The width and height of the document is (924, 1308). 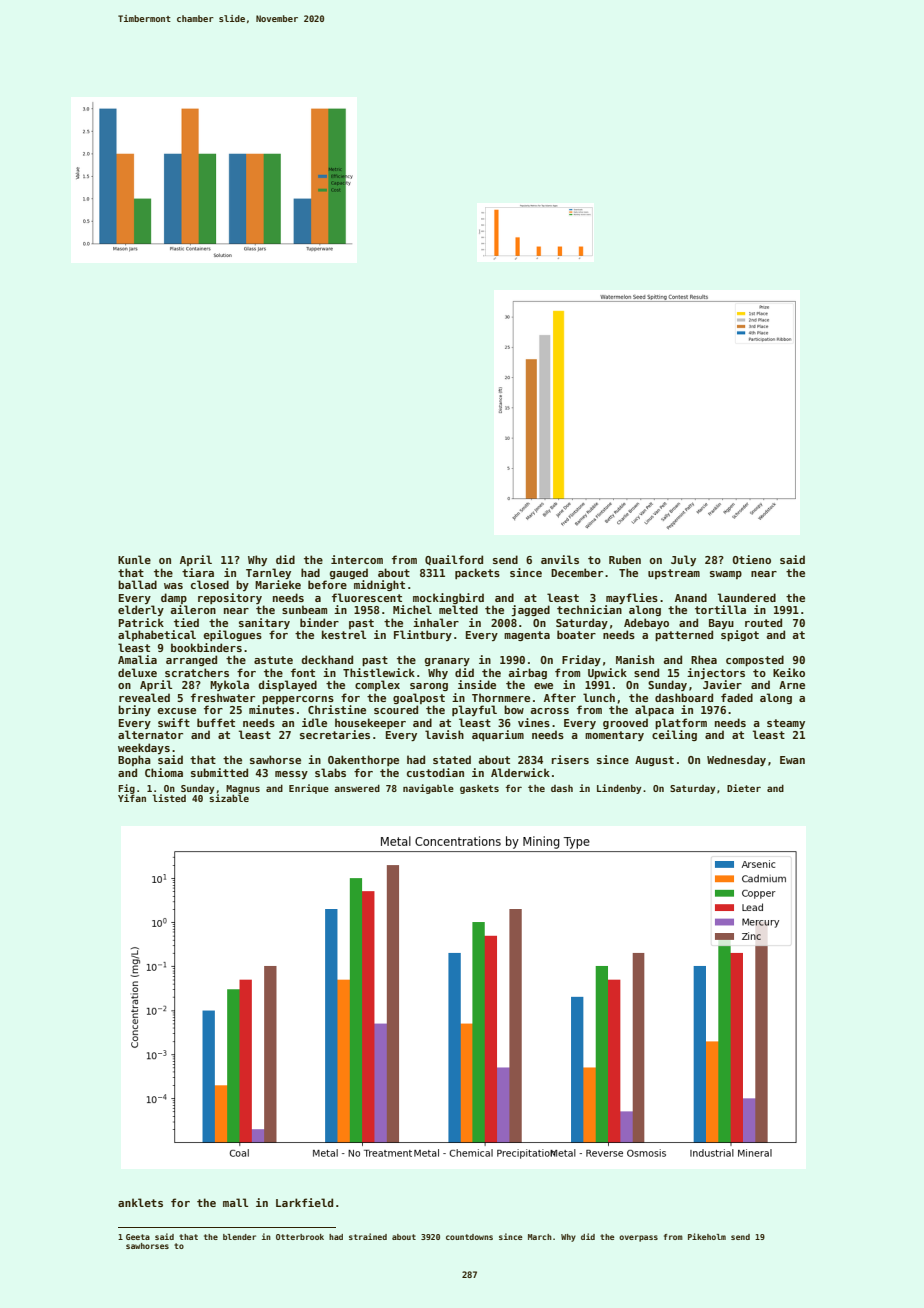 I want to click on Pikeholm, so click(x=707, y=1236).
